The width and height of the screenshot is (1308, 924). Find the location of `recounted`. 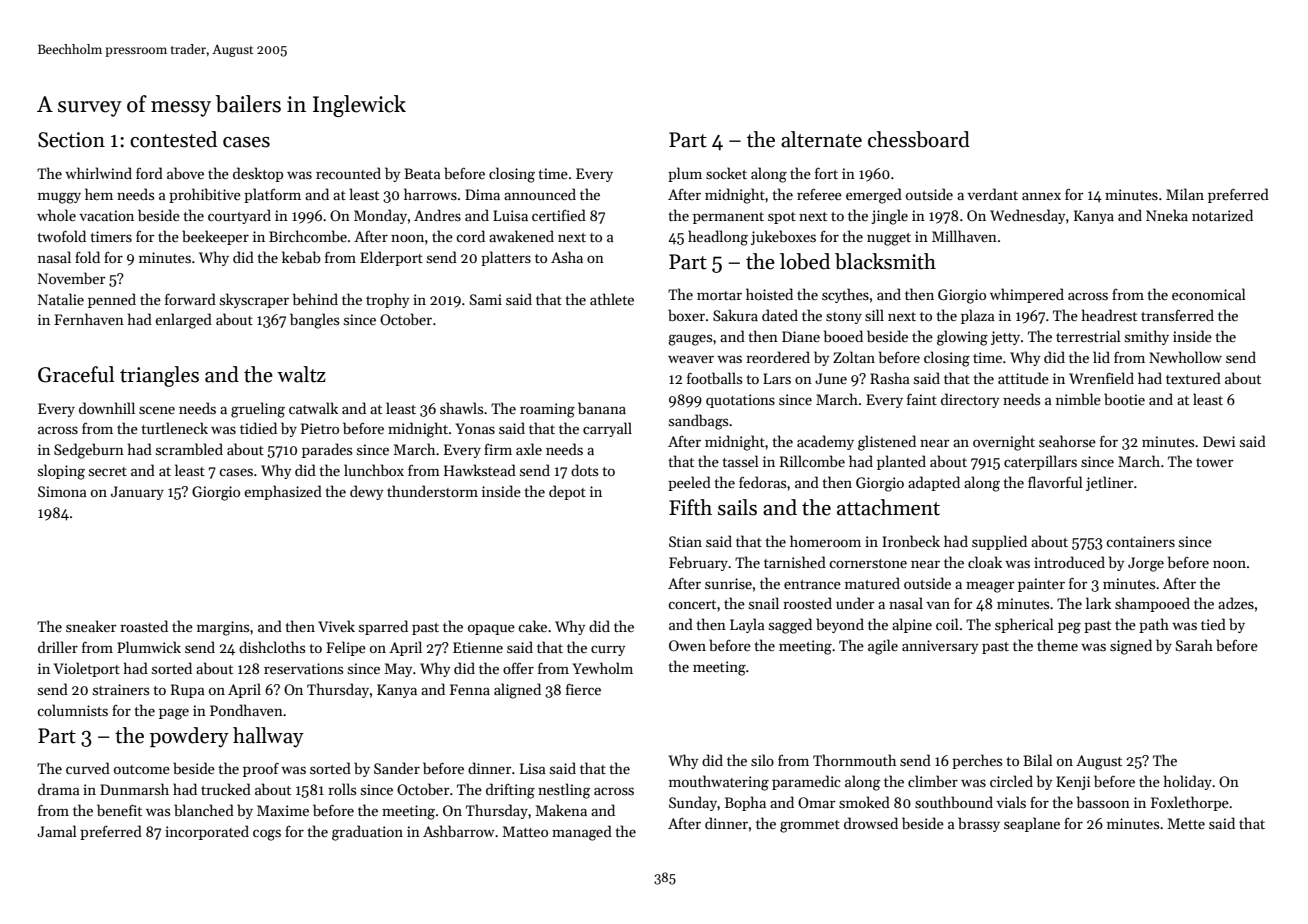

recounted is located at coordinates (348, 173).
